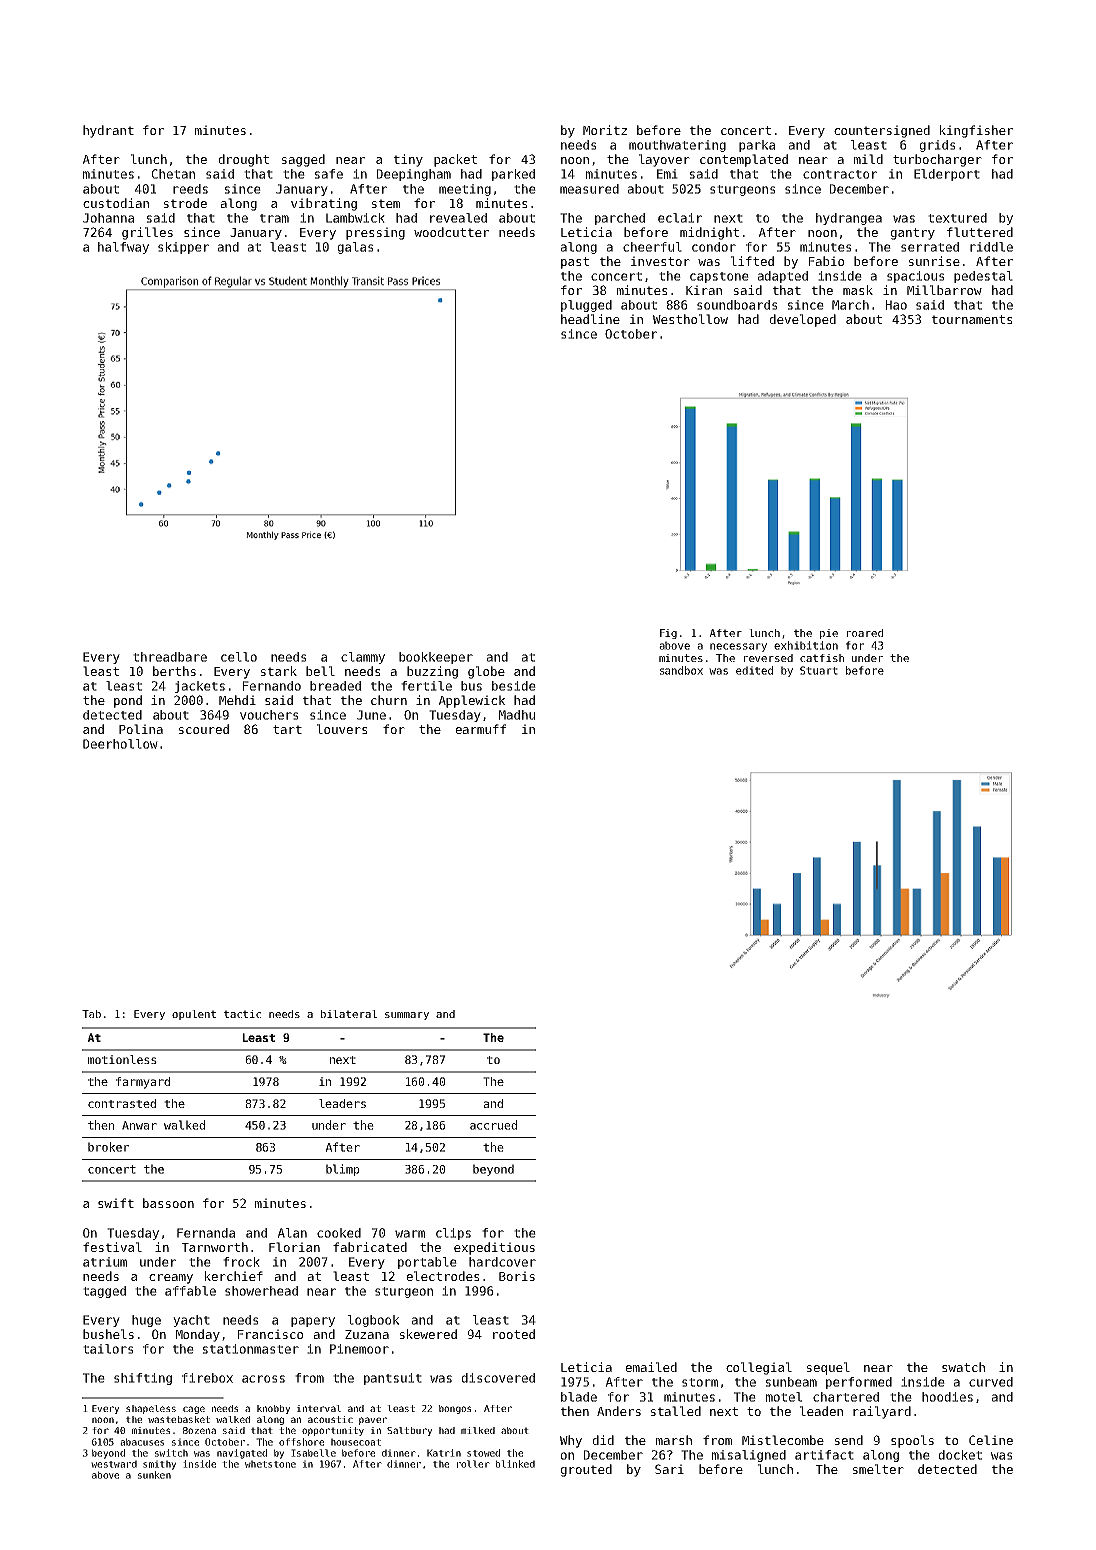 The height and width of the screenshot is (1550, 1096). What do you see at coordinates (605, 130) in the screenshot?
I see `Moritz` at bounding box center [605, 130].
